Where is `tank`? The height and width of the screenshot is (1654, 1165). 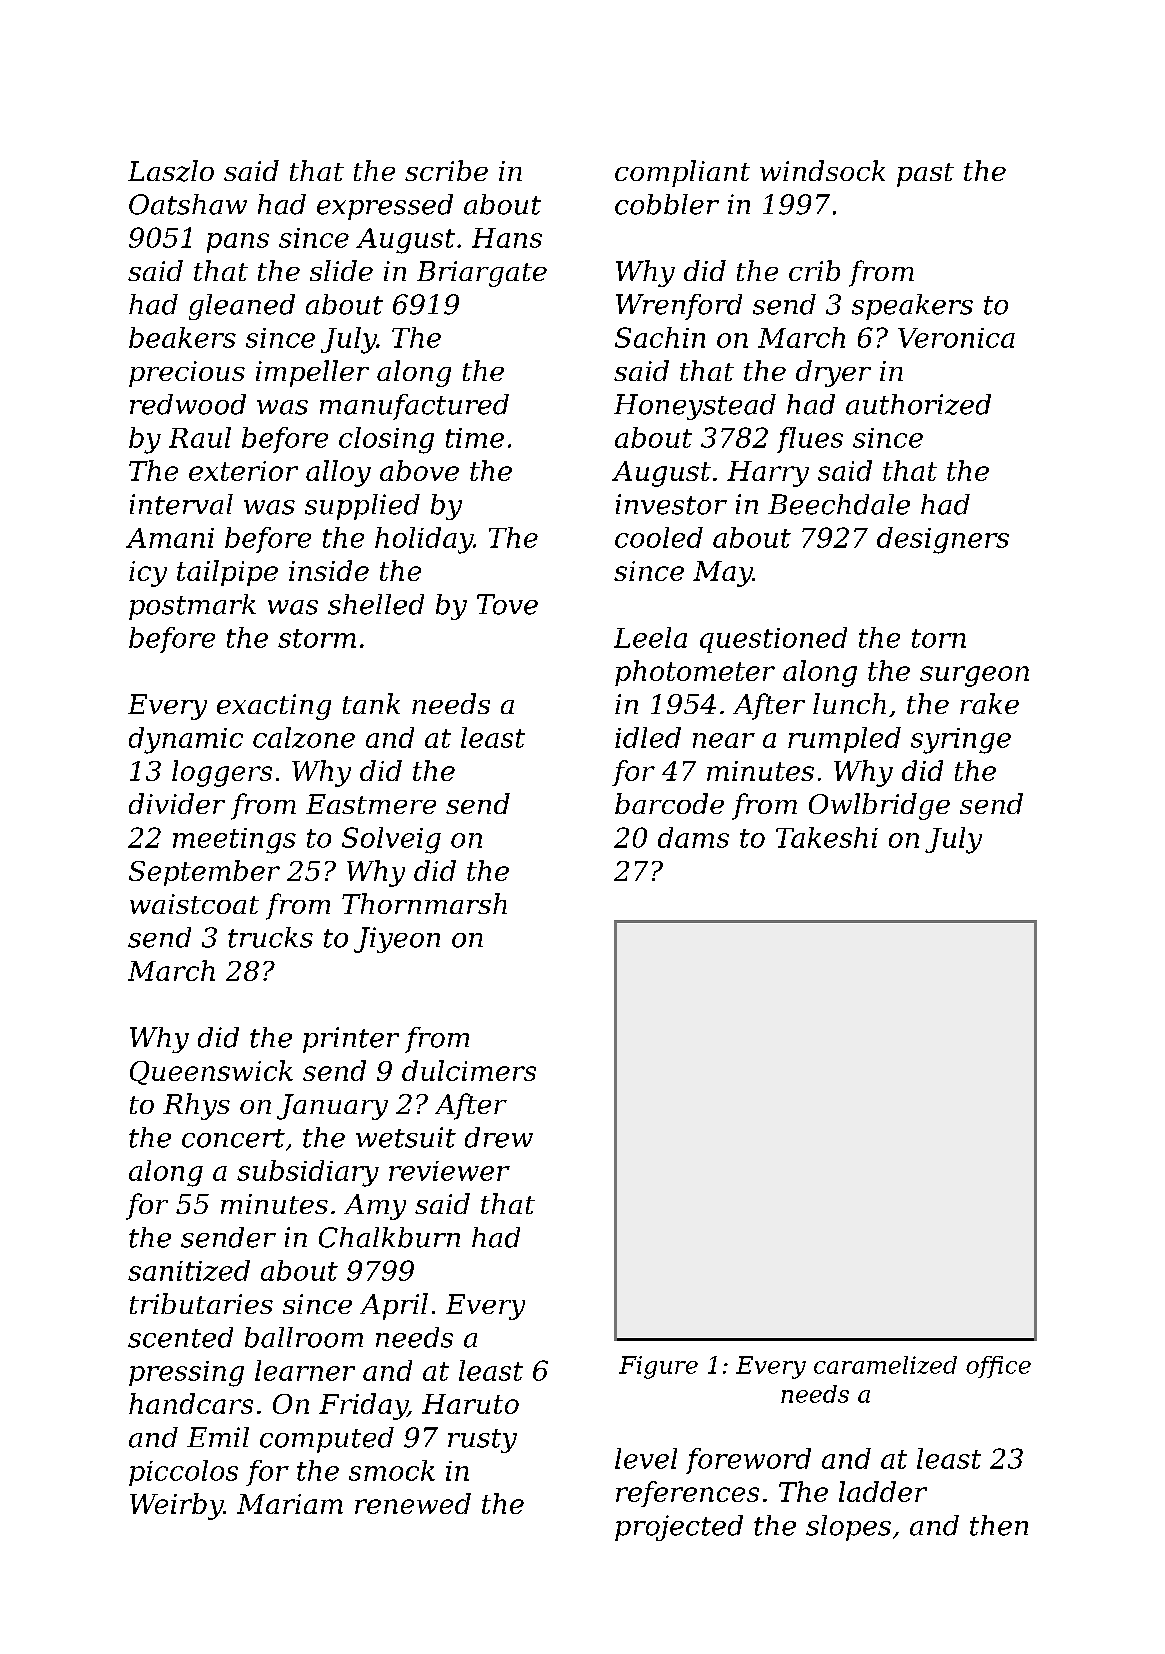 tank is located at coordinates (371, 703).
